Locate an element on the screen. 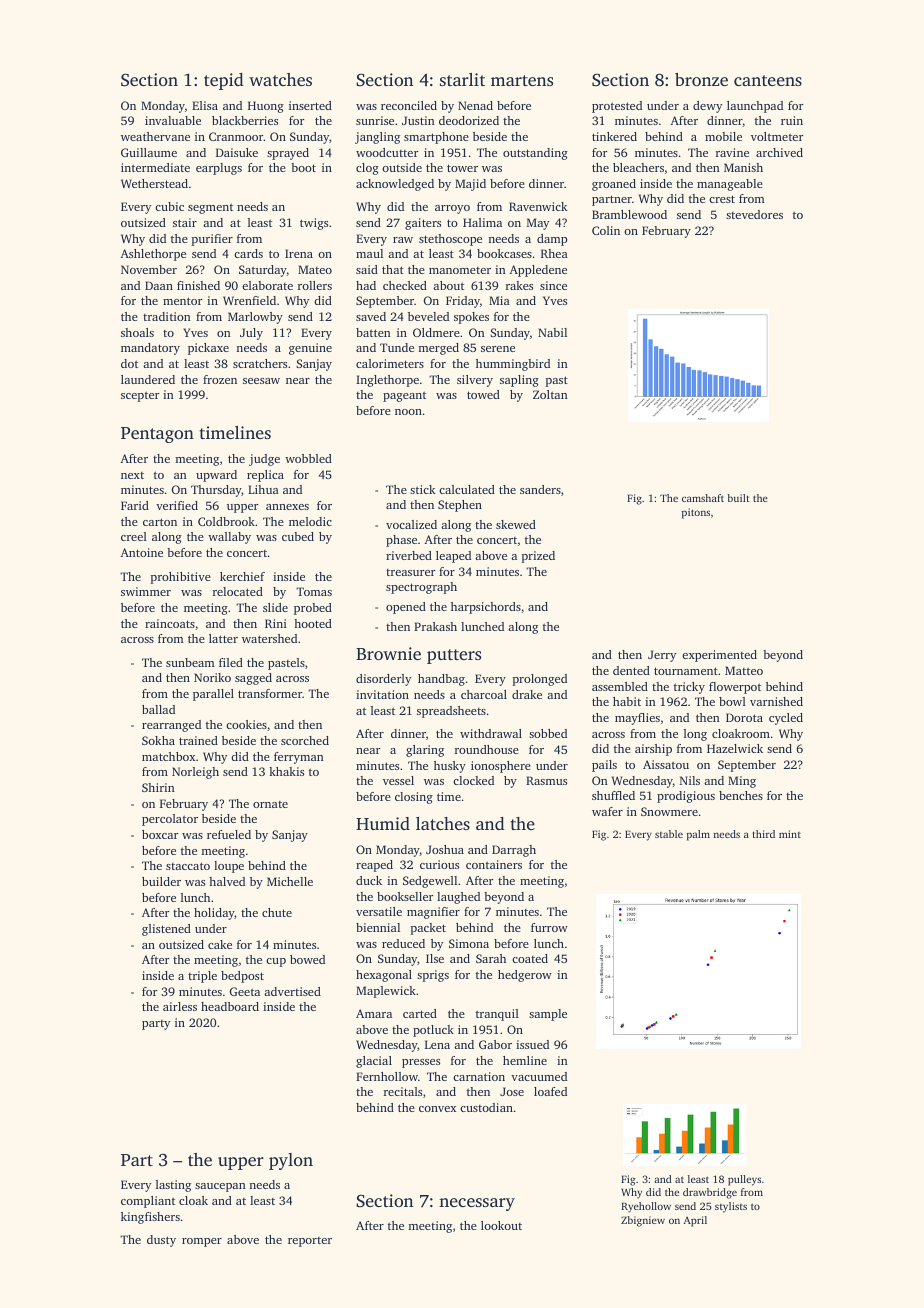 The image size is (924, 1308). bronze is located at coordinates (701, 79).
